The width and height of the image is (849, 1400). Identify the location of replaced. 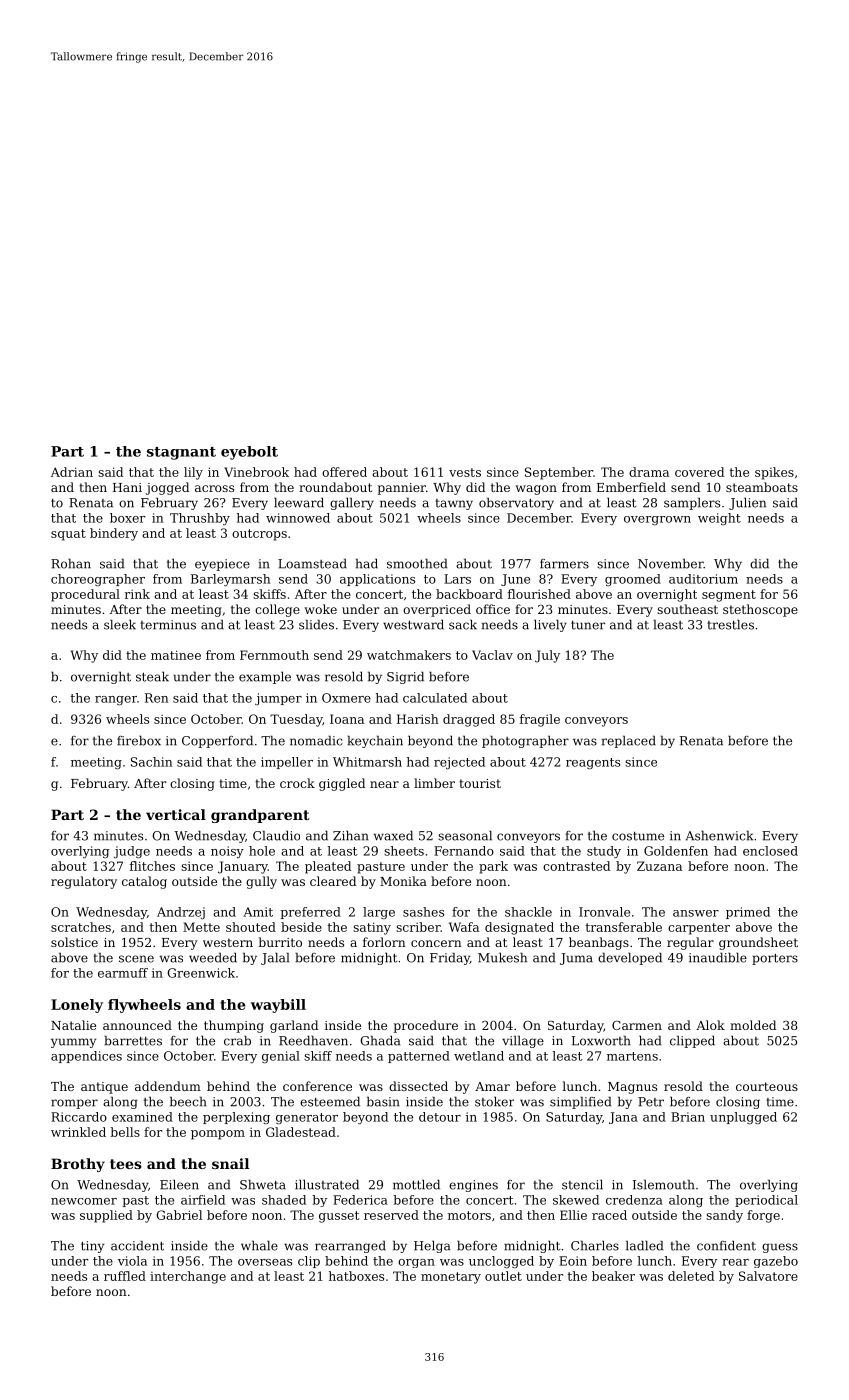
(629, 741).
